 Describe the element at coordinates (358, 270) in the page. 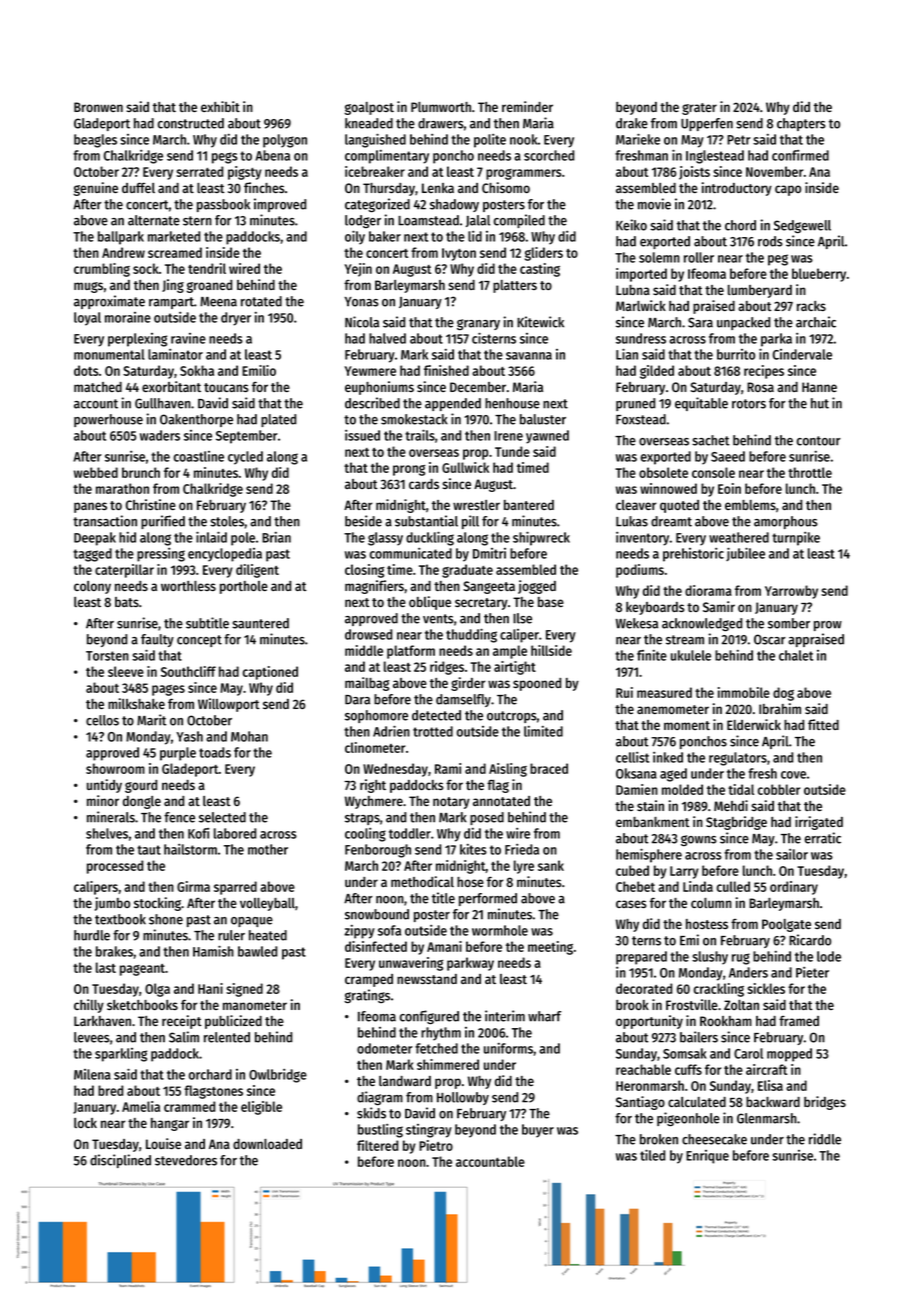

I see `Yejin` at that location.
